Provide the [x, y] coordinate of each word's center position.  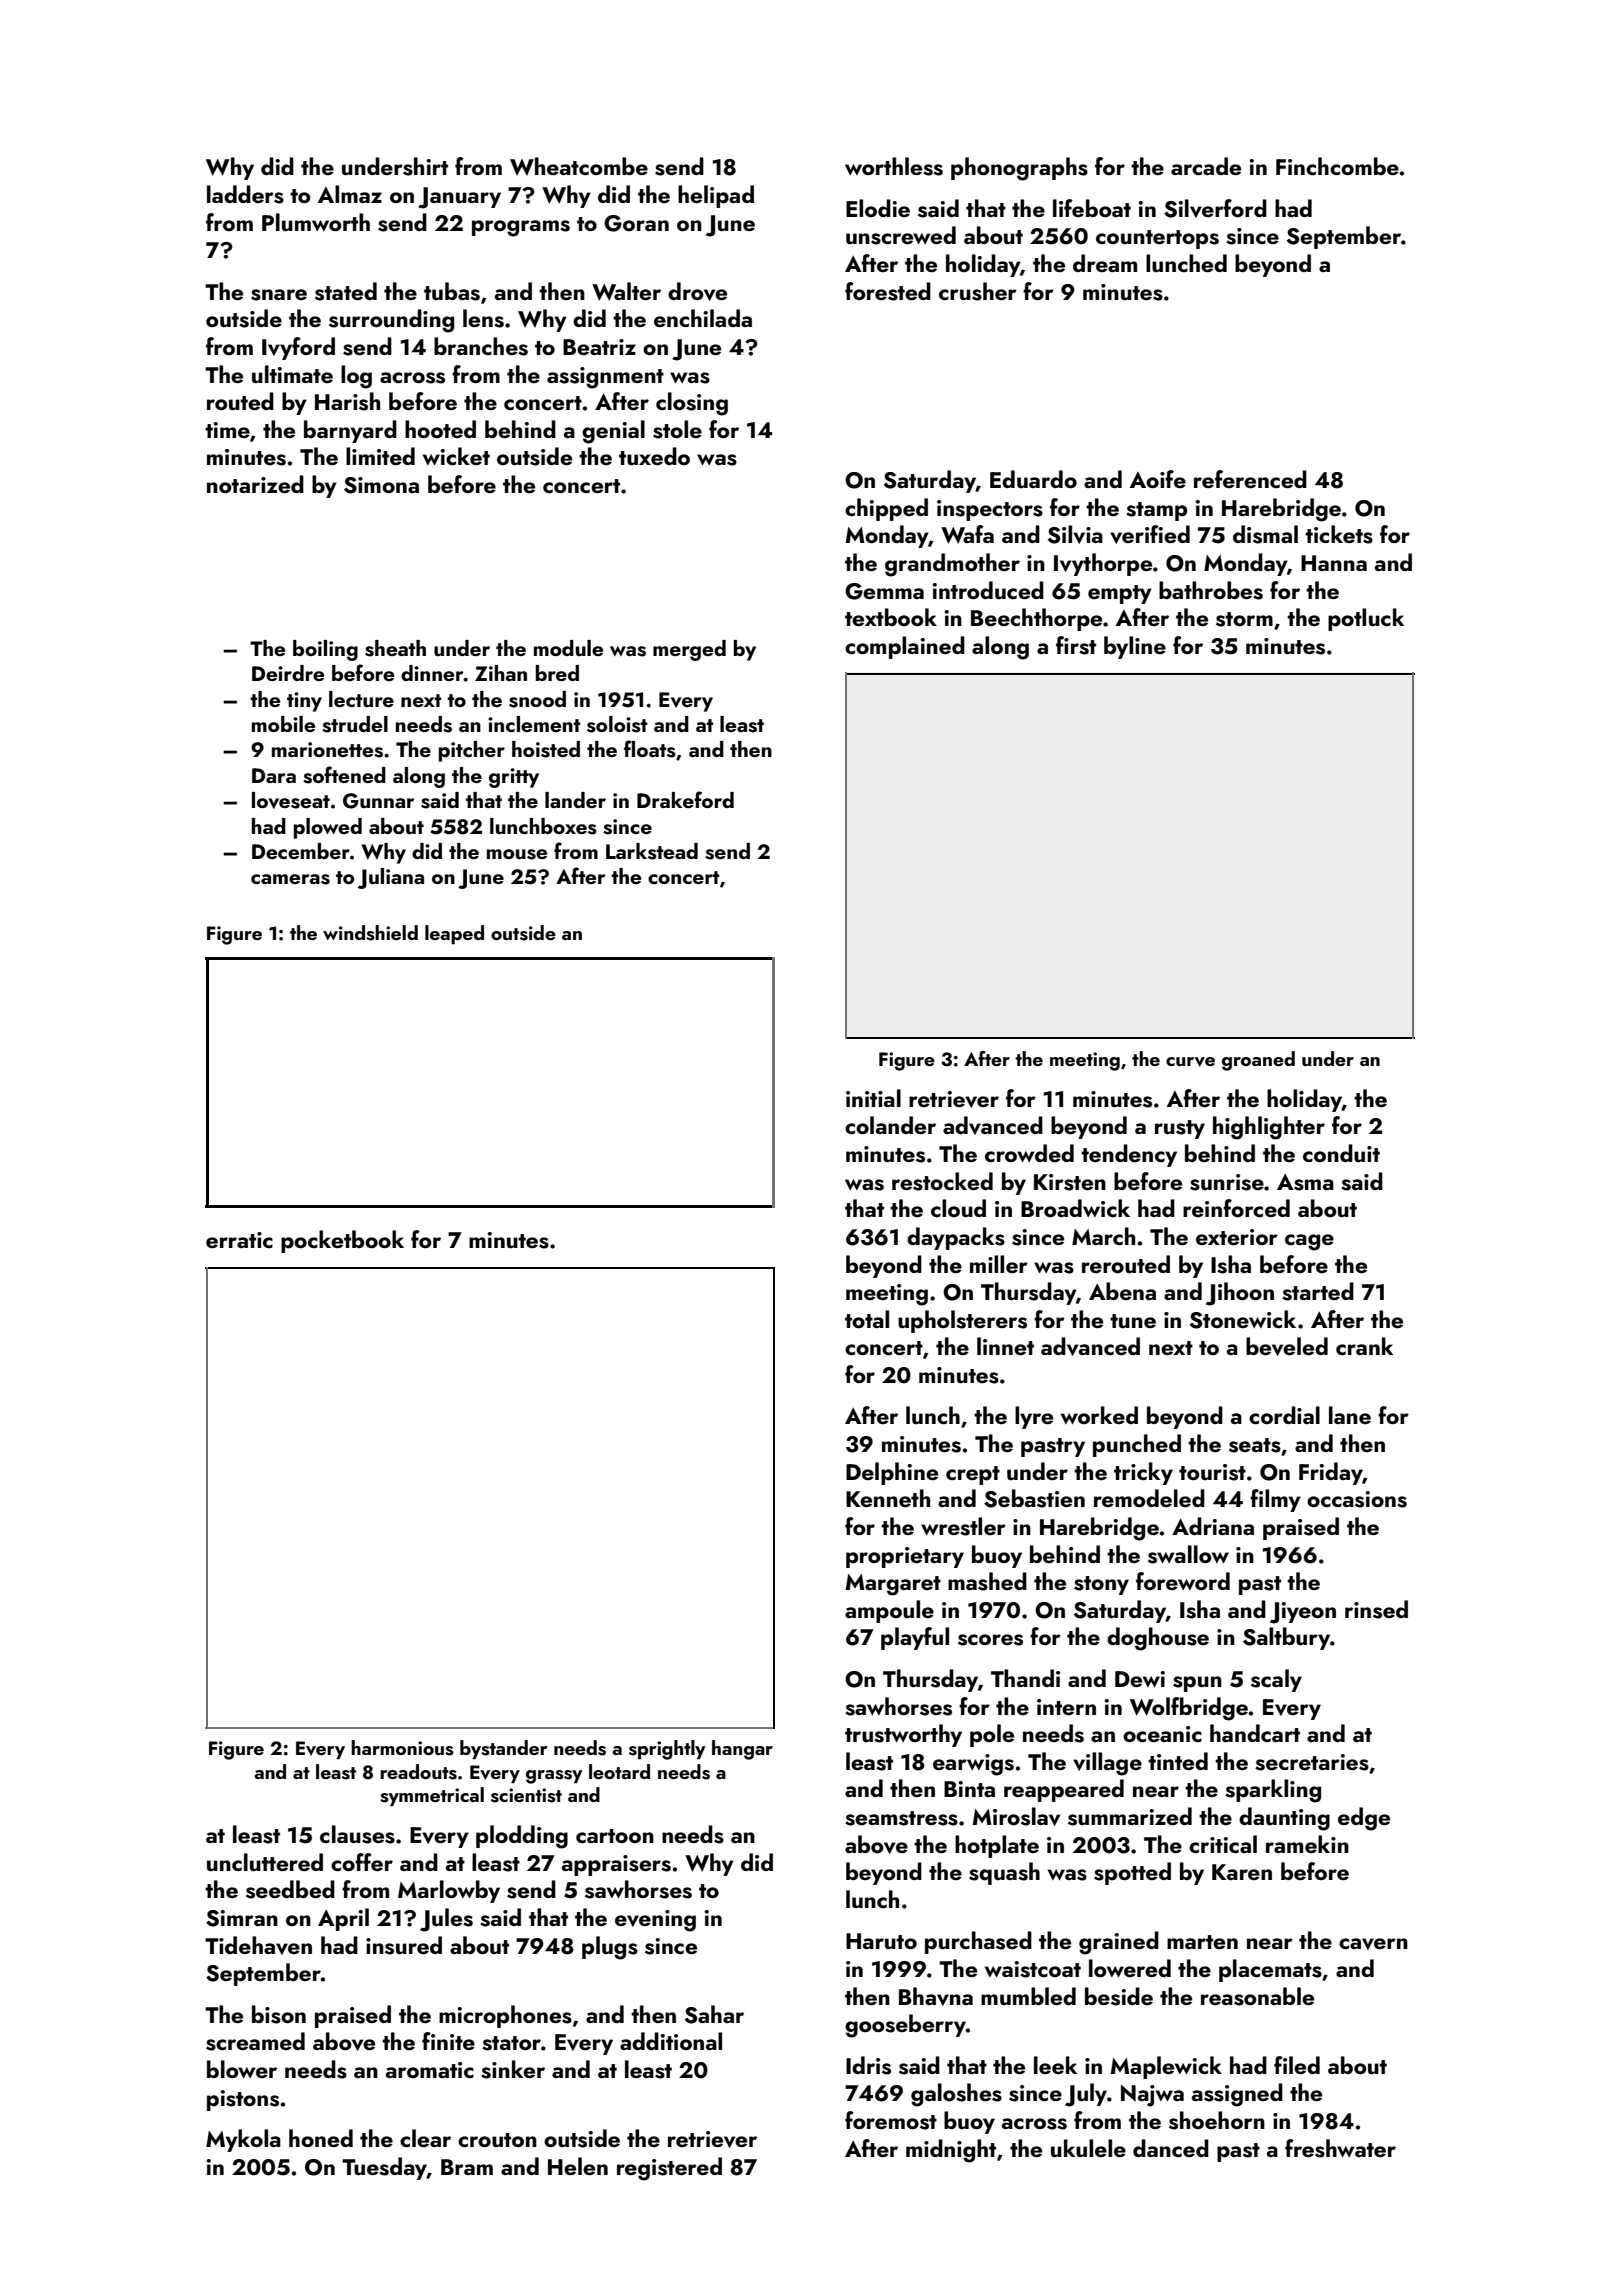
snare [279, 295]
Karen [1242, 1872]
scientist [526, 1795]
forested [888, 291]
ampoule [889, 1611]
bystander [503, 1749]
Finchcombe [1337, 166]
